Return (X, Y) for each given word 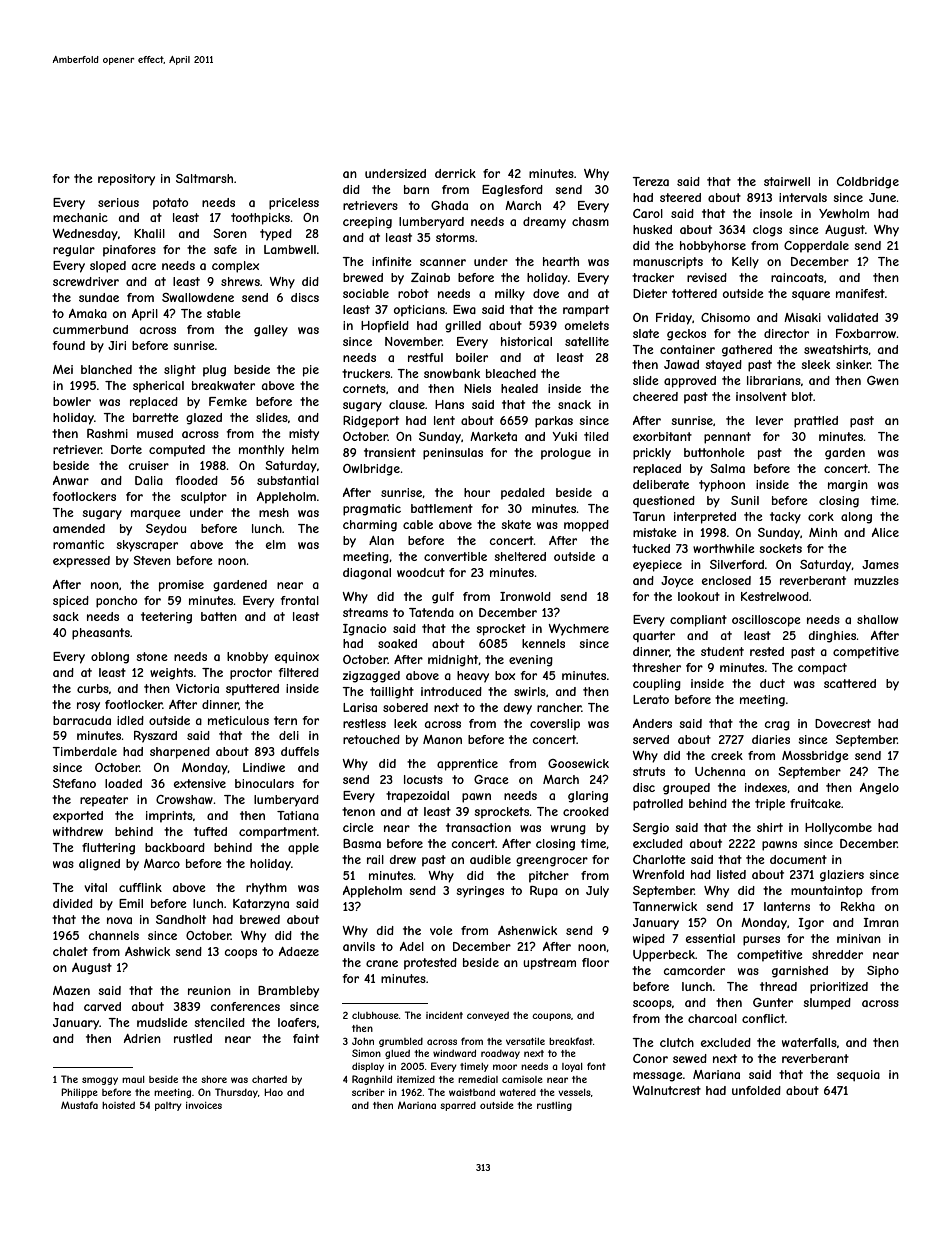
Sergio (651, 829)
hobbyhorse (713, 247)
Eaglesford (512, 191)
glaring (588, 797)
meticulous (238, 720)
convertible (455, 556)
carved (102, 1006)
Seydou (166, 530)
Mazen (71, 990)
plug (214, 371)
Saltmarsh (204, 178)
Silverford (737, 564)
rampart (586, 311)
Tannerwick (664, 906)
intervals (803, 197)
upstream (549, 964)
